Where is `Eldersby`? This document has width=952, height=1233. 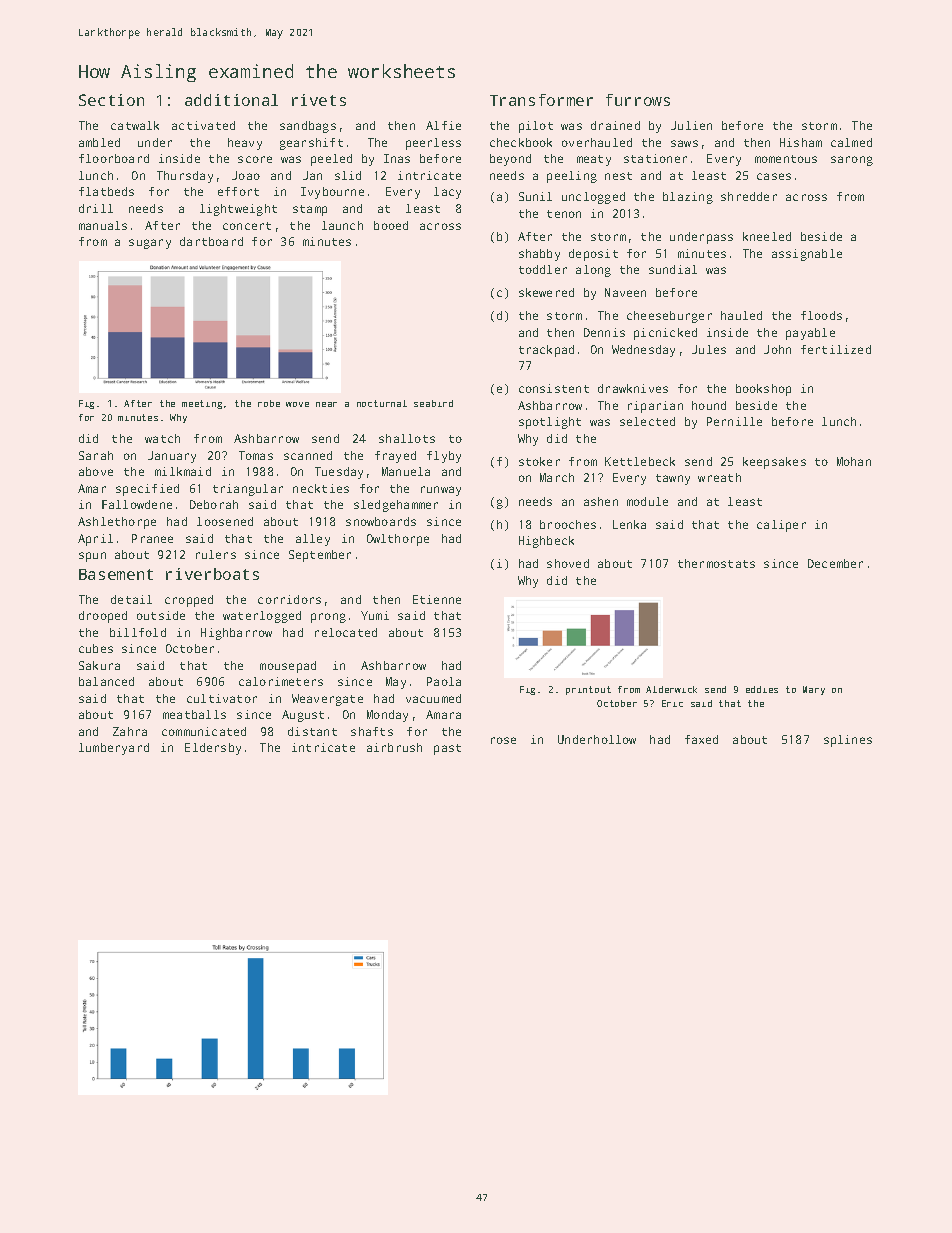
Eldersby is located at coordinates (213, 749).
